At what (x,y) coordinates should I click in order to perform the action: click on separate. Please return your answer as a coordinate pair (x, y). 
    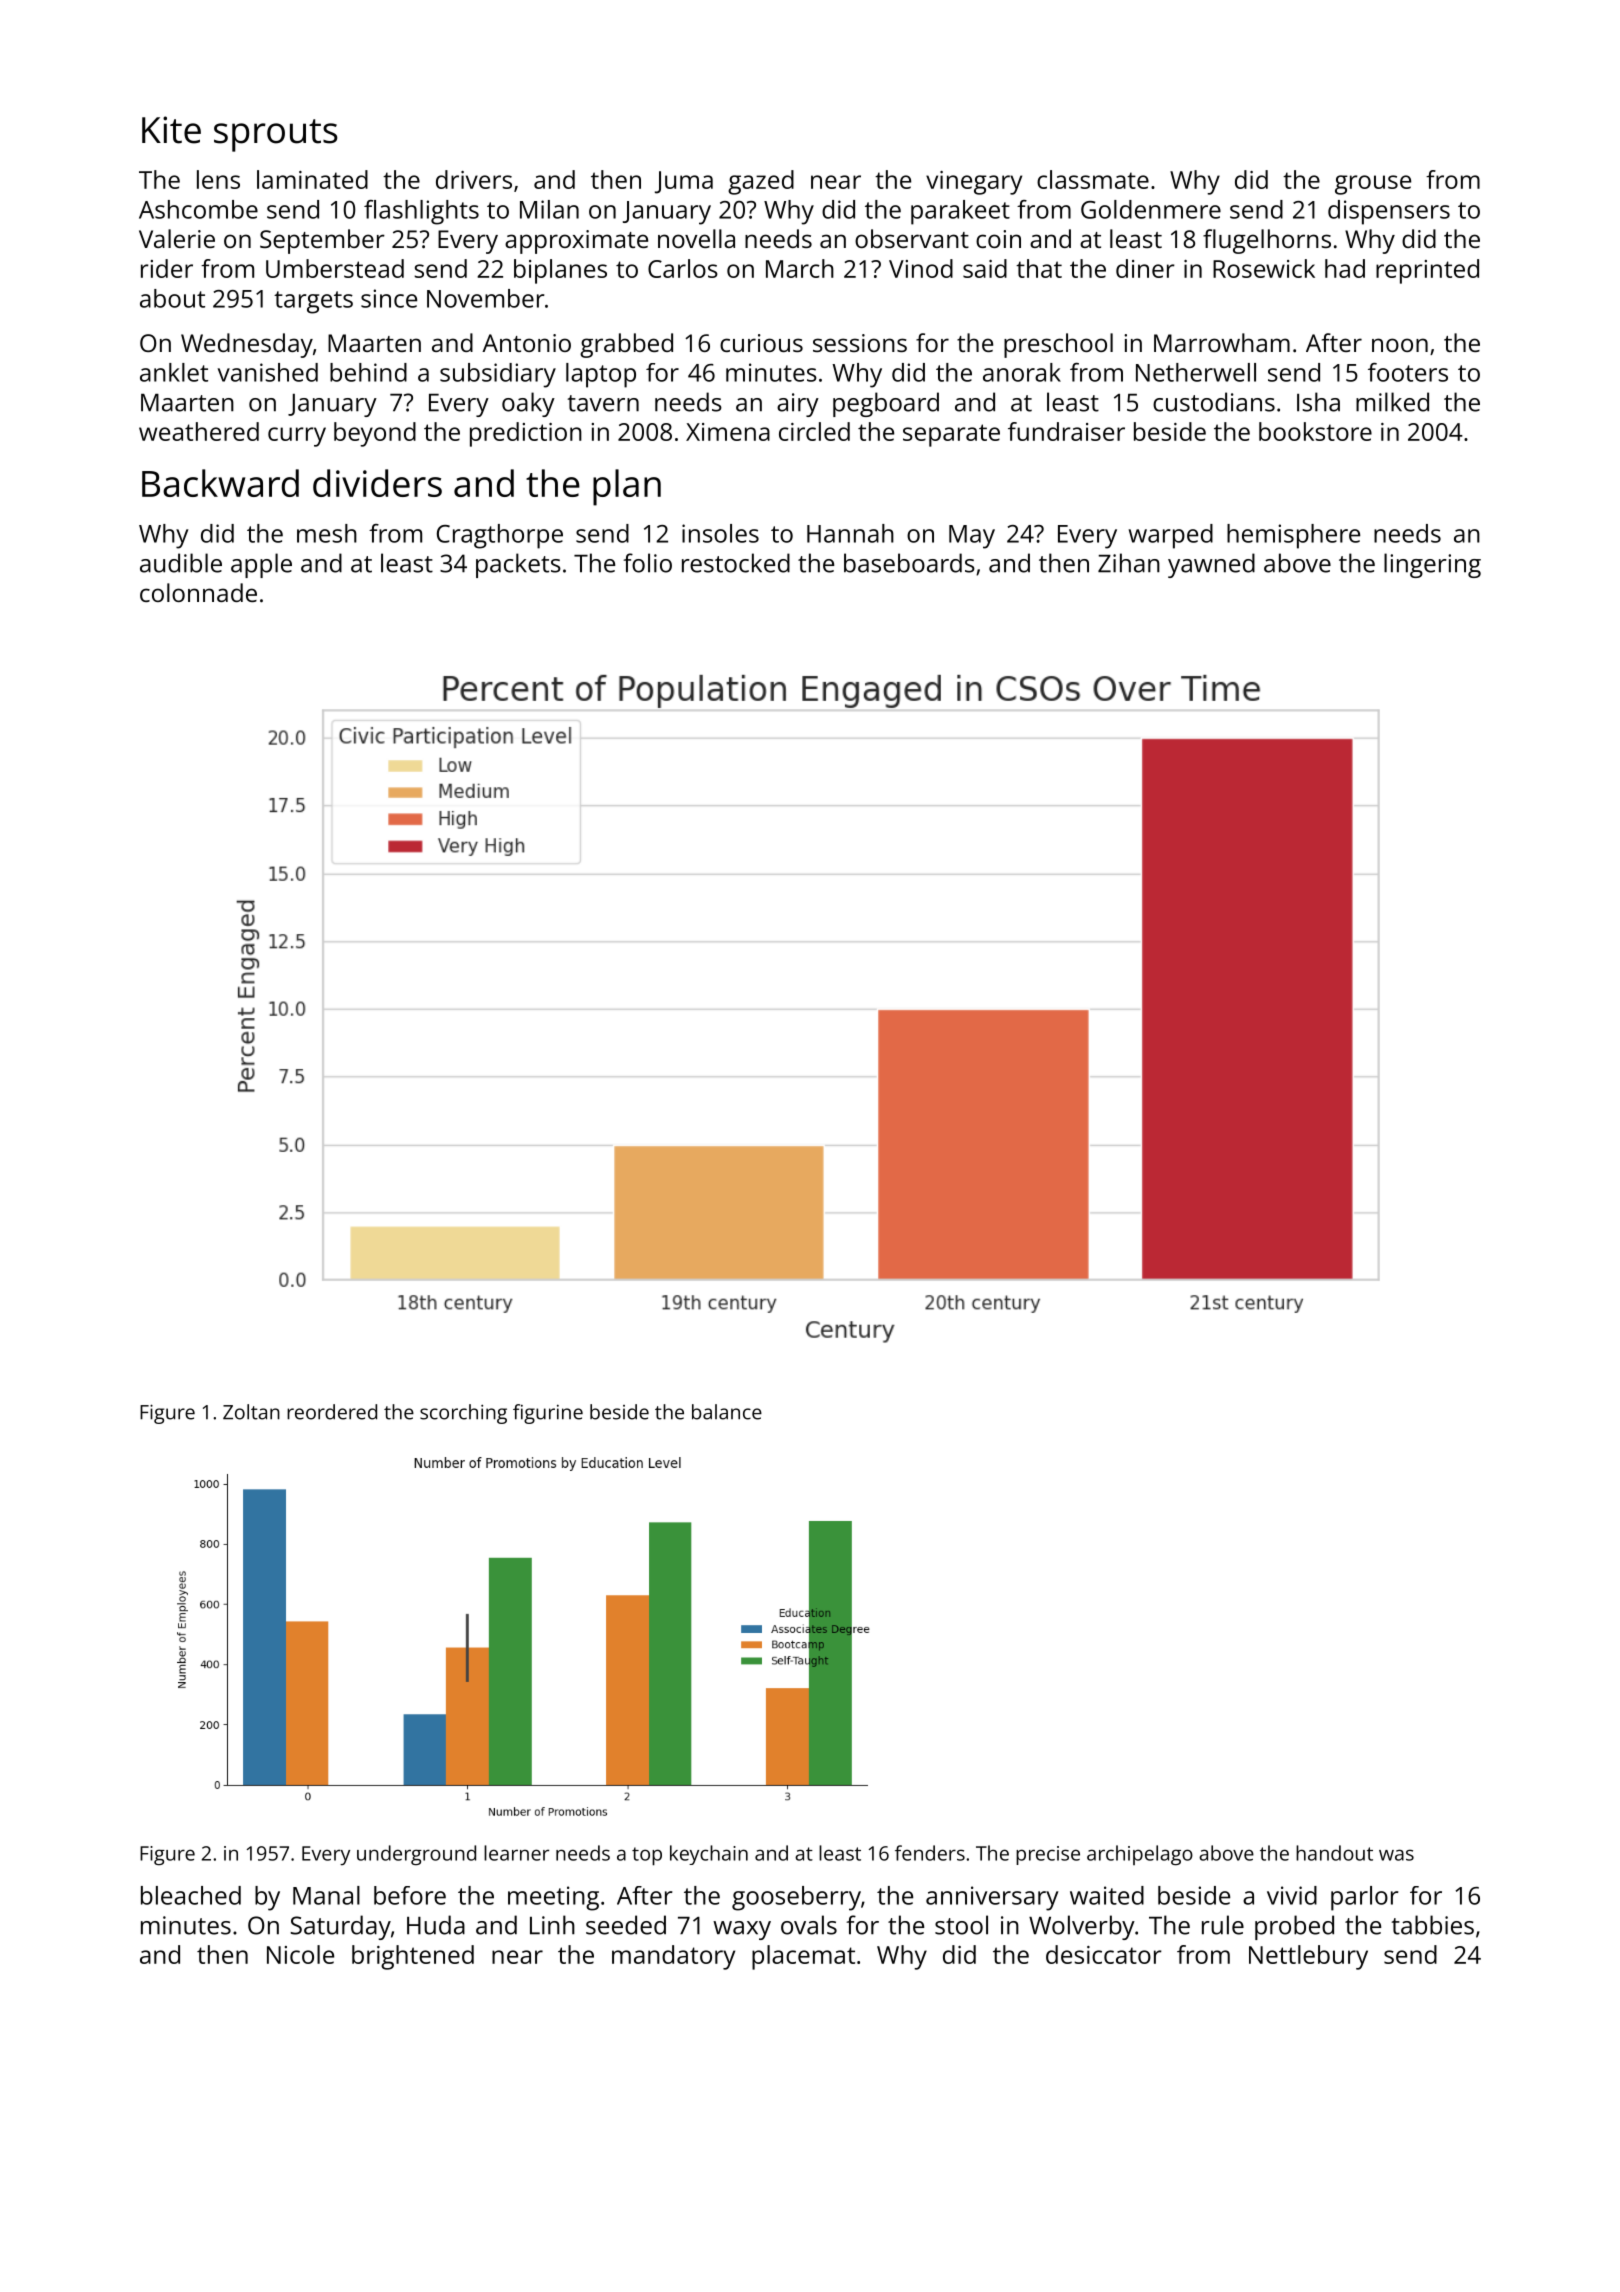
    Looking at the image, I should click on (951, 435).
